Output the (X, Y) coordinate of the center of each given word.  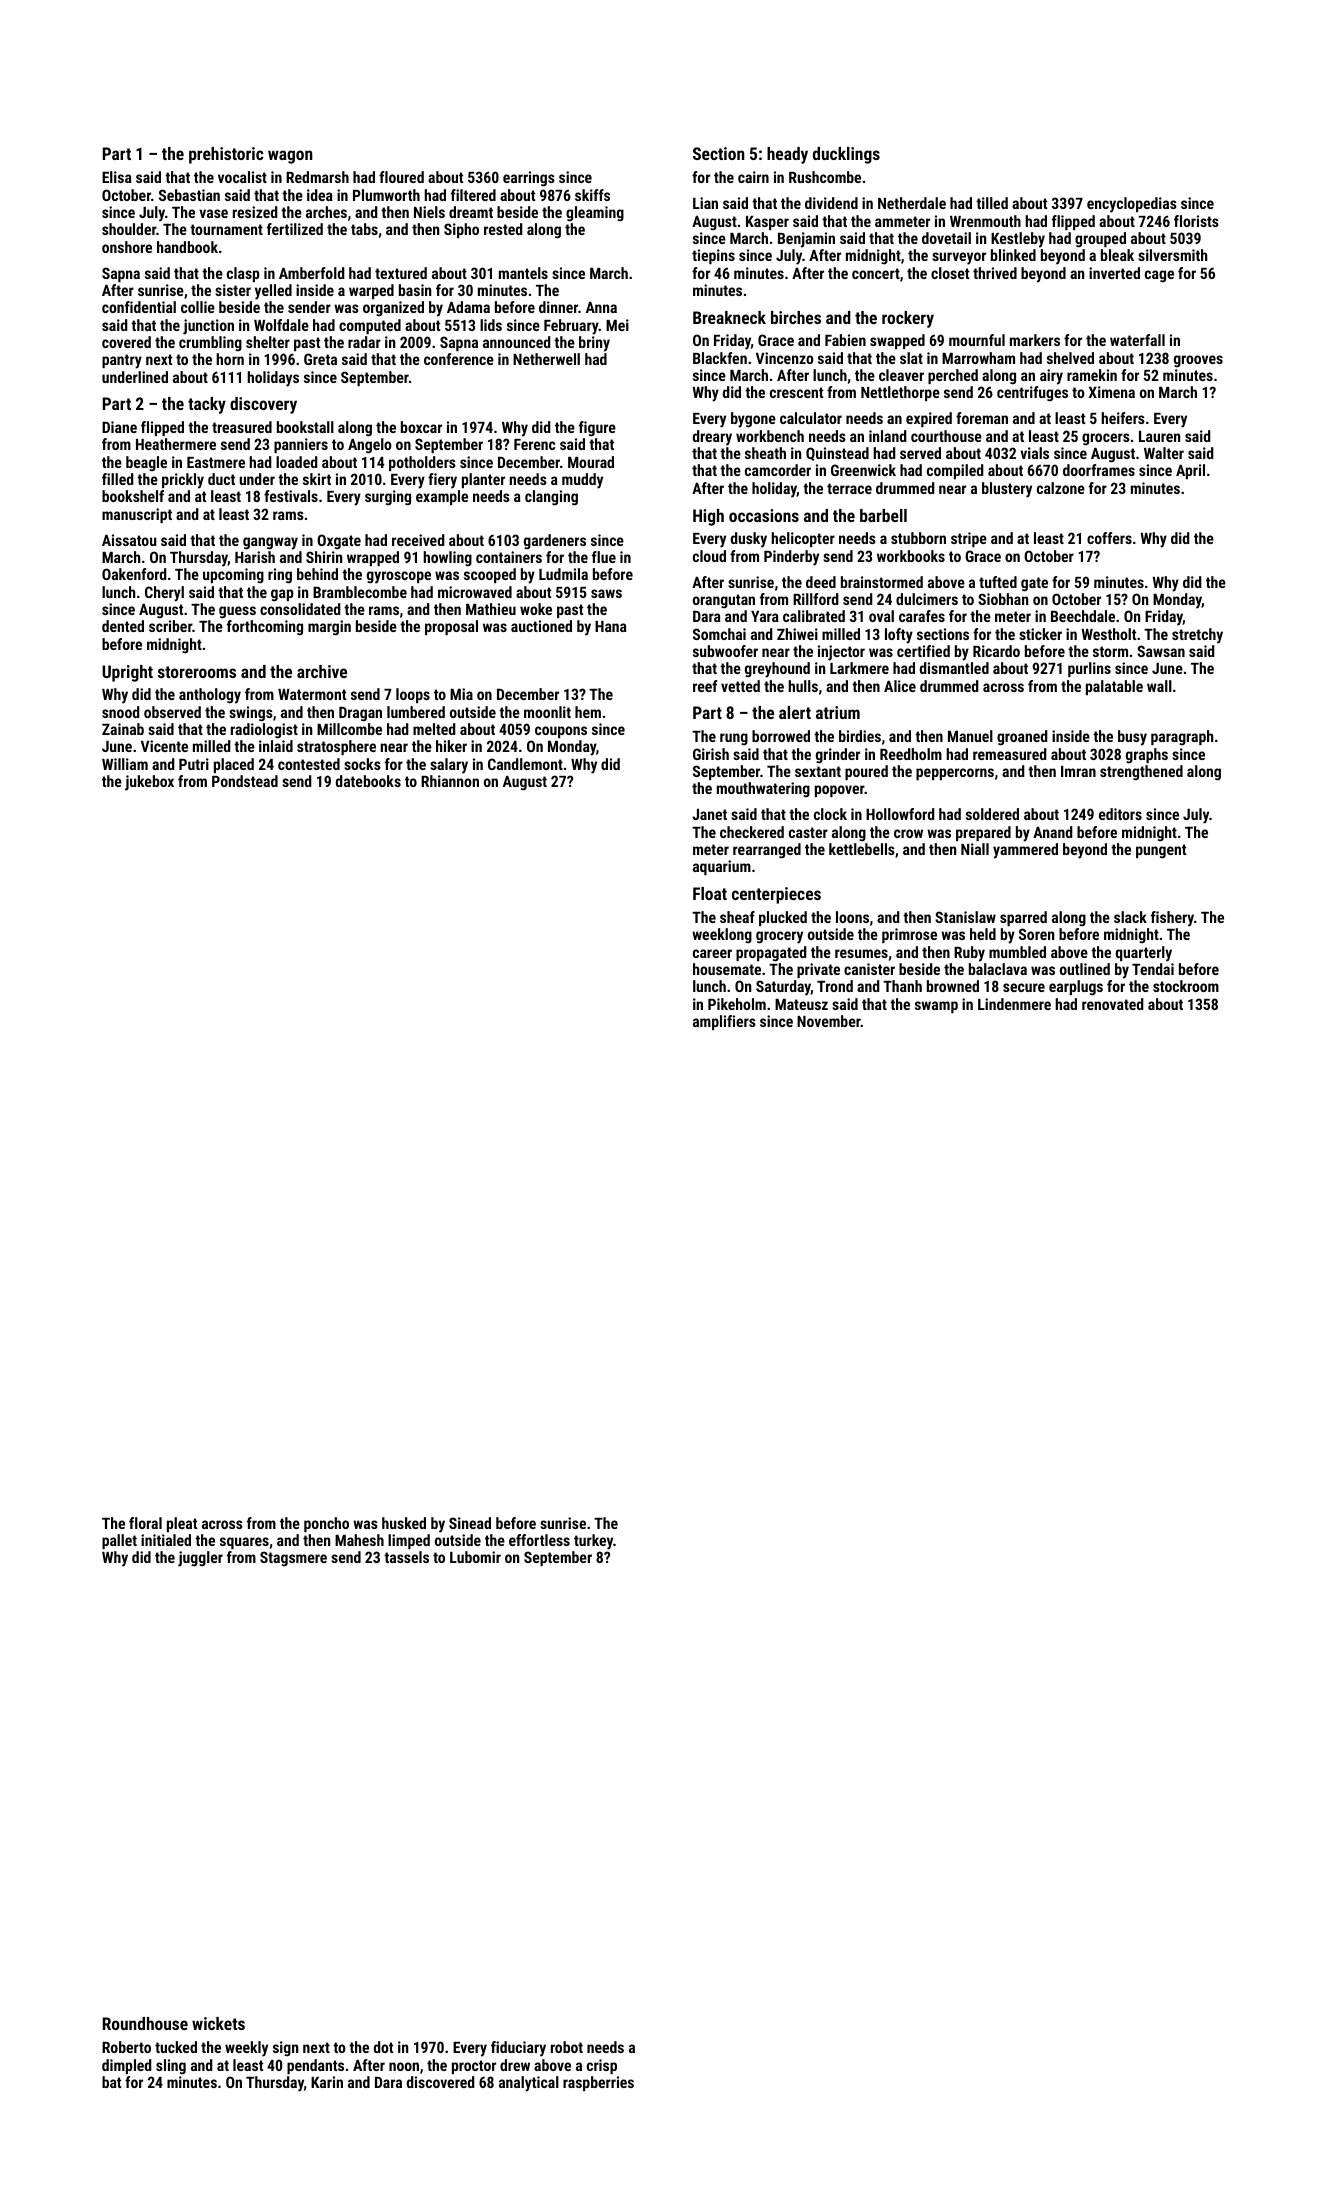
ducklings (846, 155)
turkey (593, 1542)
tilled (992, 203)
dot (383, 2047)
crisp (602, 2066)
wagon (290, 157)
